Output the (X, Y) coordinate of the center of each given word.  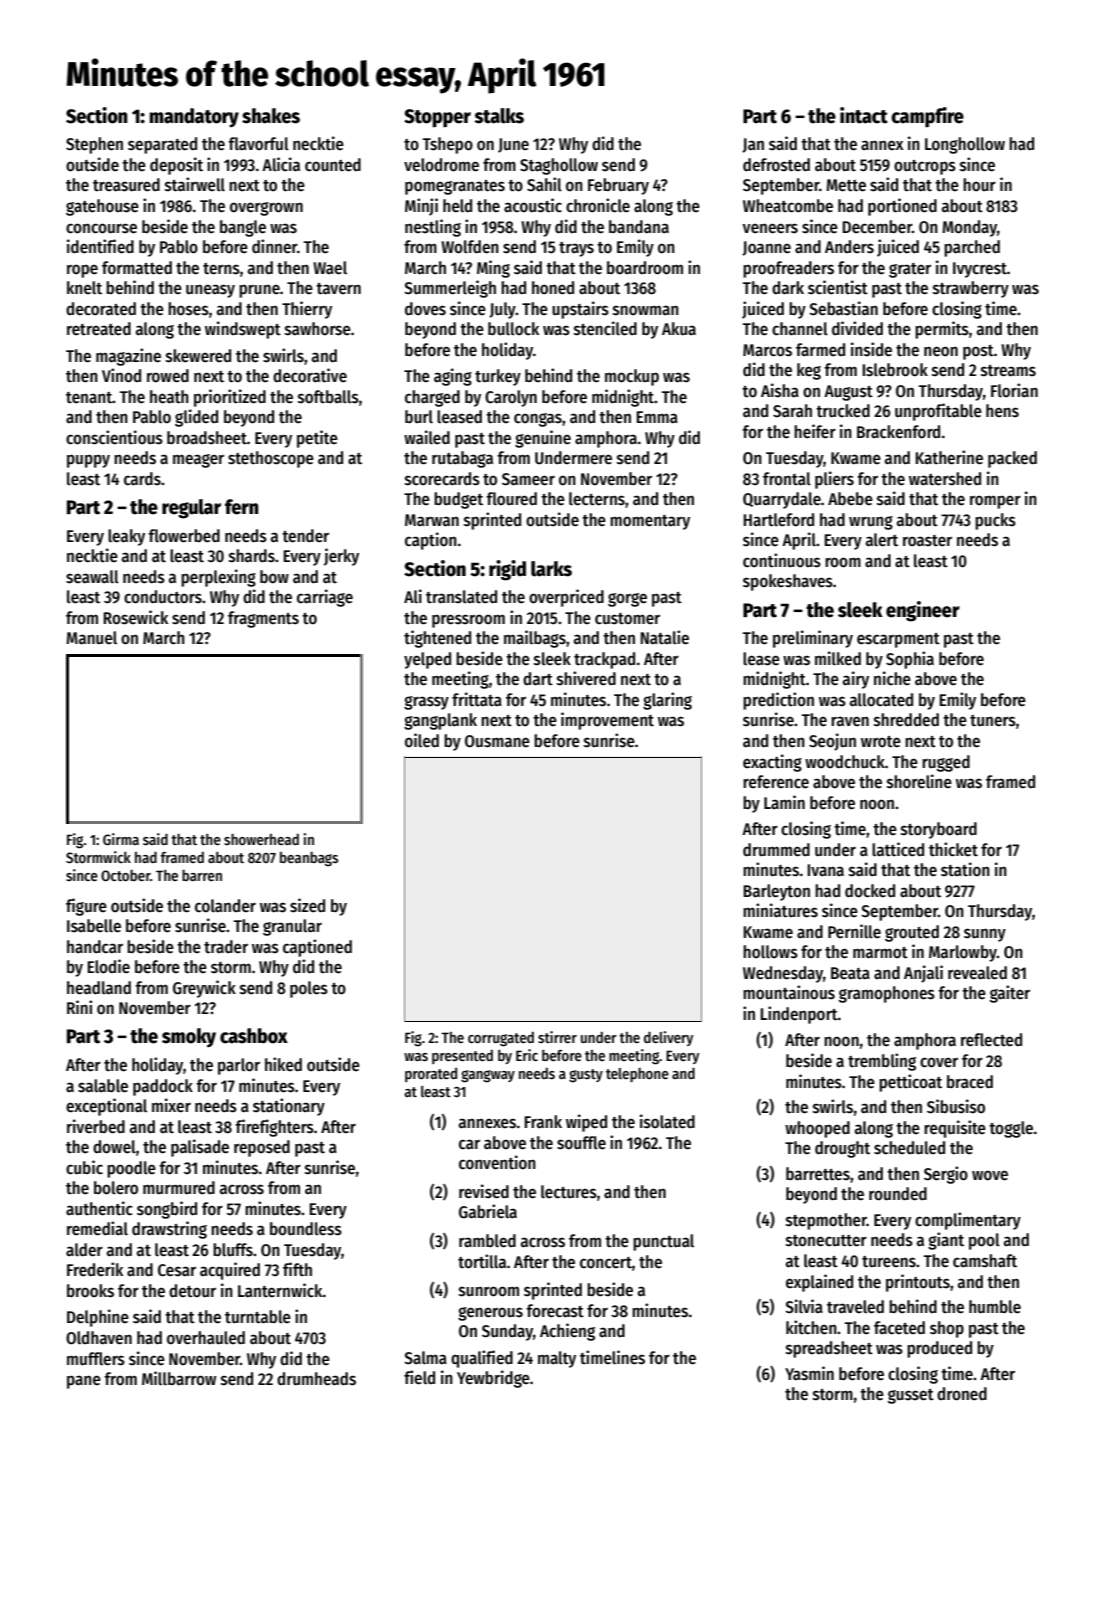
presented (462, 1057)
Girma (121, 839)
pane (84, 1382)
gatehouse (102, 207)
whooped (817, 1129)
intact (864, 115)
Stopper (437, 118)
